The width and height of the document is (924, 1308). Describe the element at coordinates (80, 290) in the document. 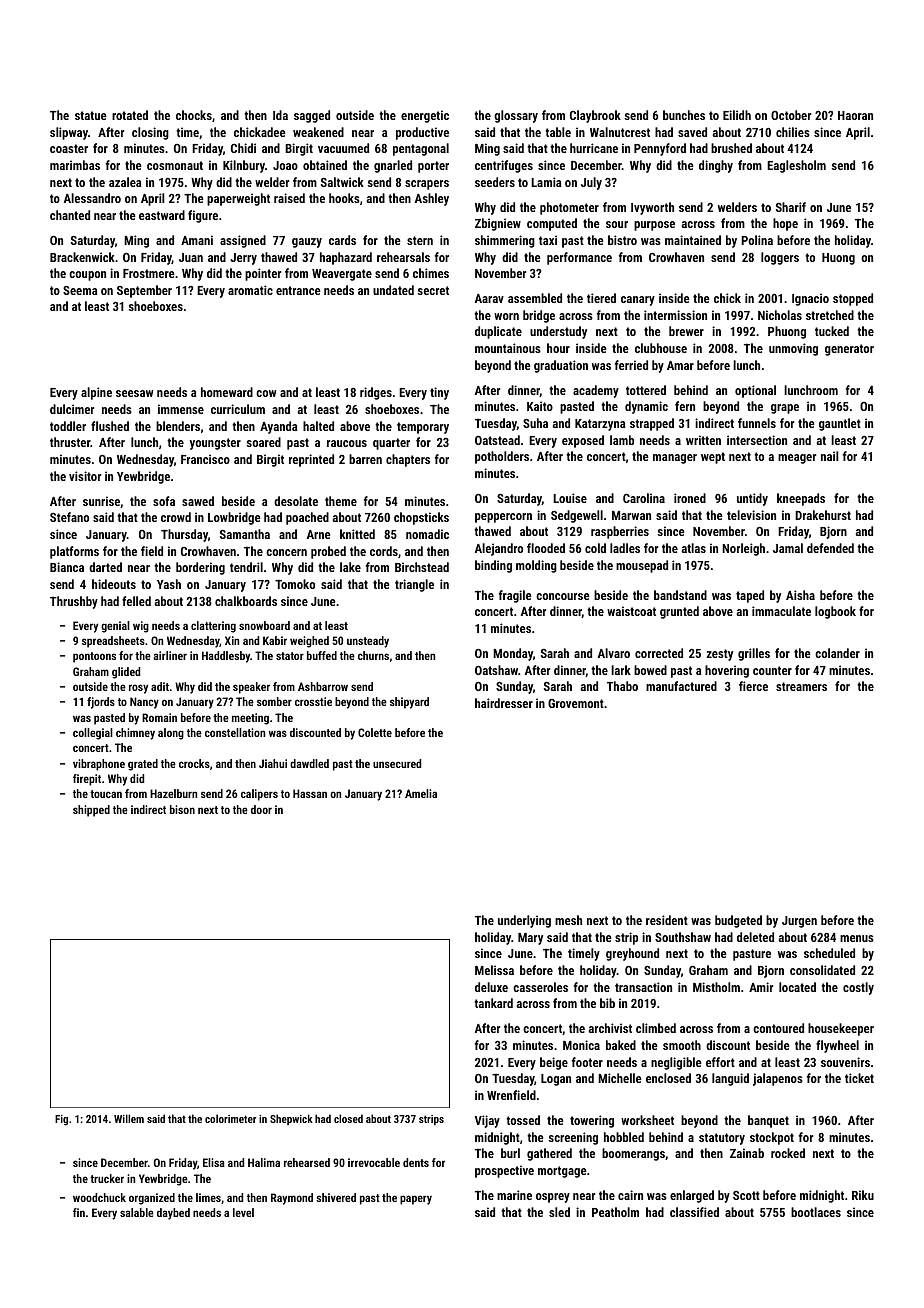

I see `Seema` at that location.
